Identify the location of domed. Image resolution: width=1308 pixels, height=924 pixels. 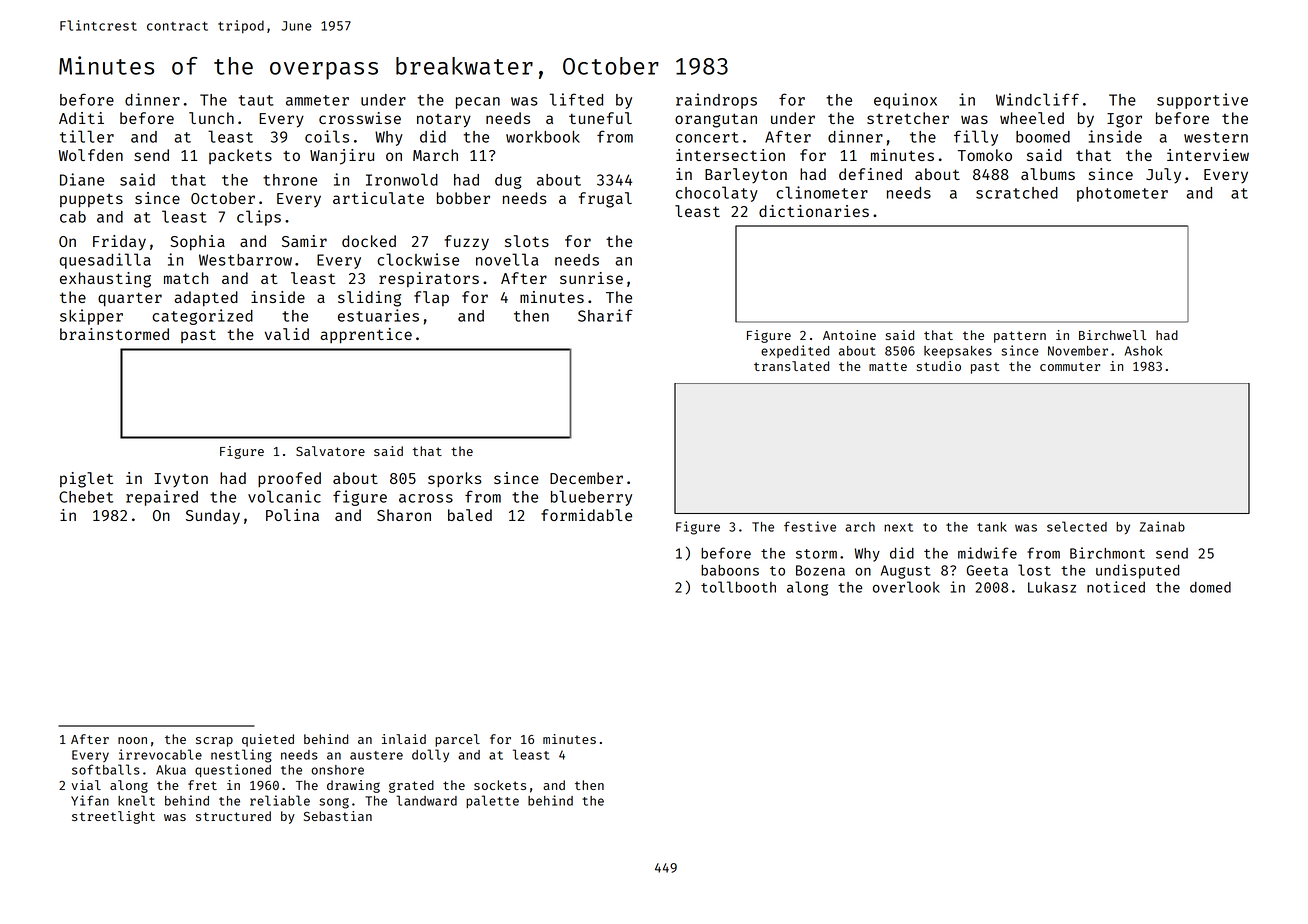
(1210, 587).
